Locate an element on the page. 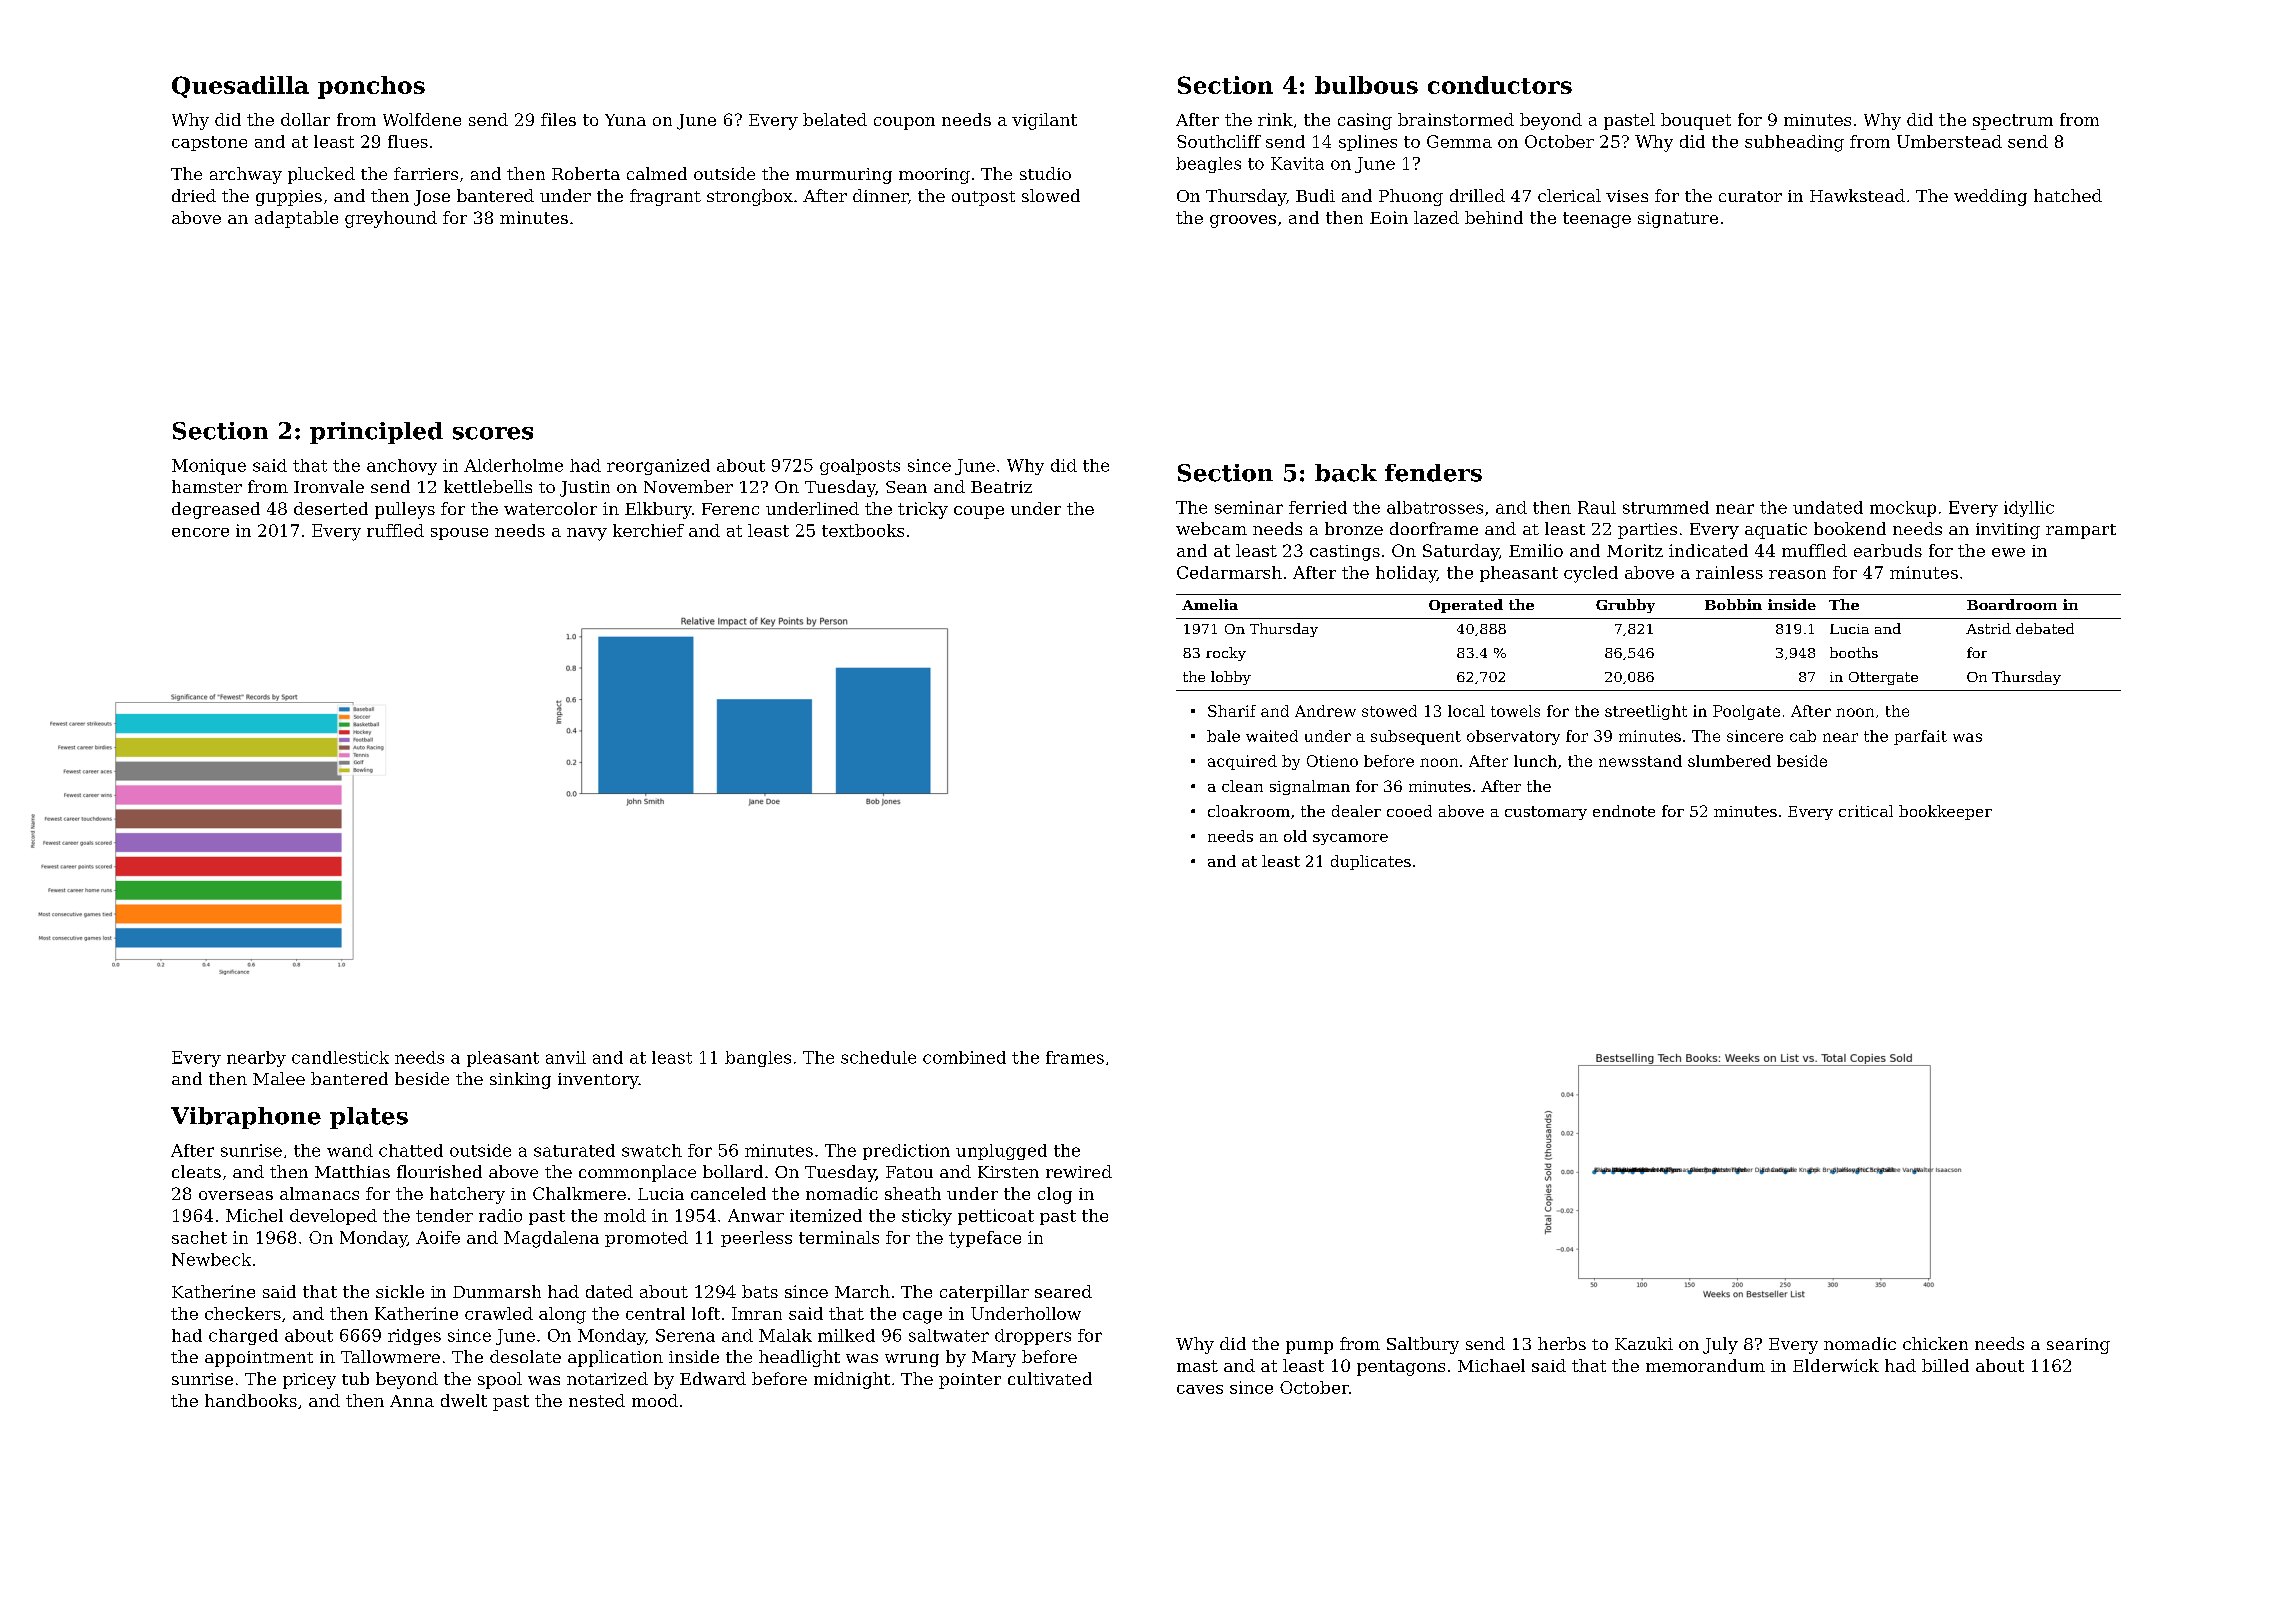 The image size is (2292, 1620). nested is located at coordinates (597, 1400).
